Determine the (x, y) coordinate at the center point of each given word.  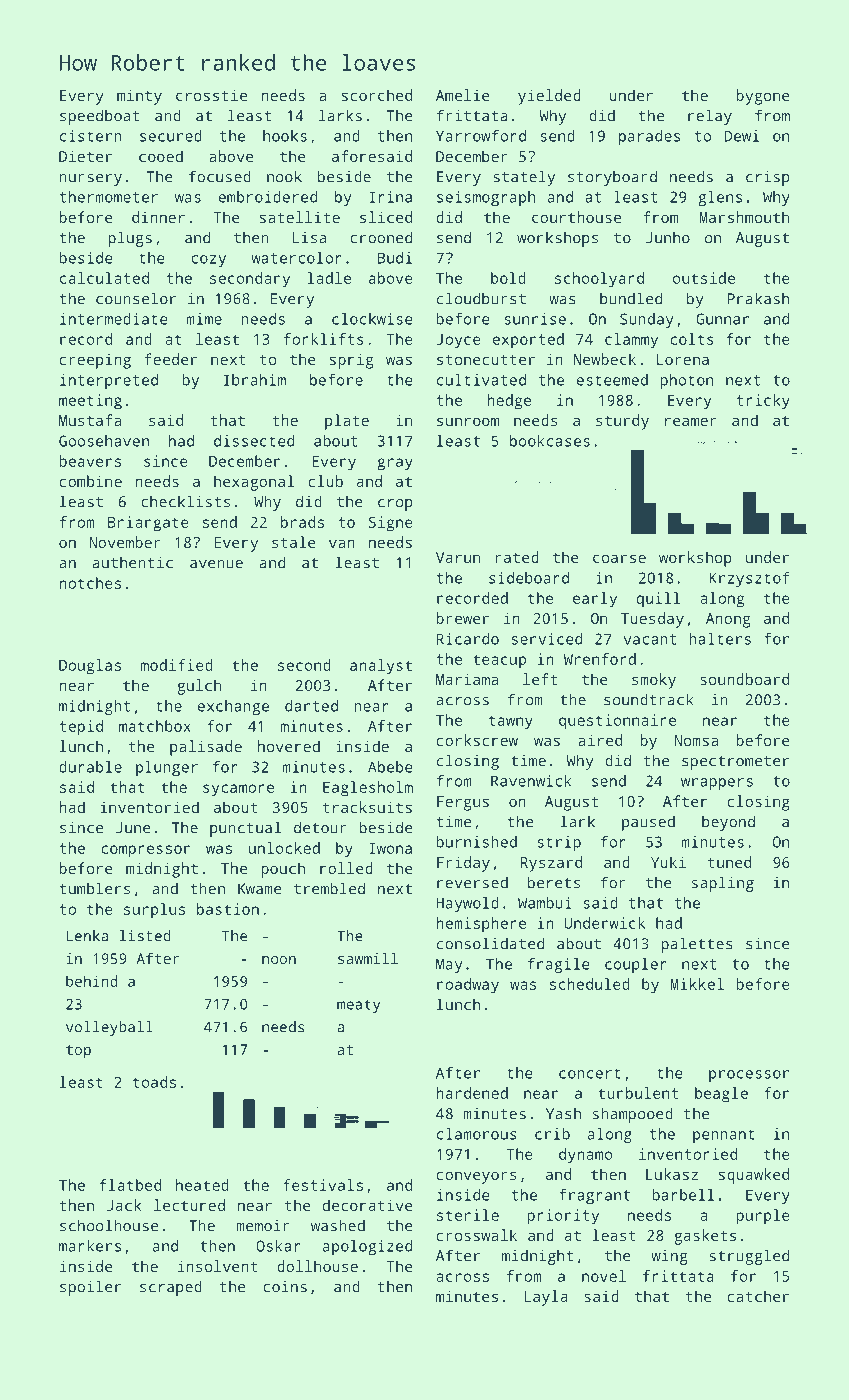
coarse (619, 558)
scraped (171, 1288)
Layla (546, 1298)
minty (139, 97)
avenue (216, 564)
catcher (758, 1296)
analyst (381, 667)
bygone (763, 97)
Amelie (463, 95)
